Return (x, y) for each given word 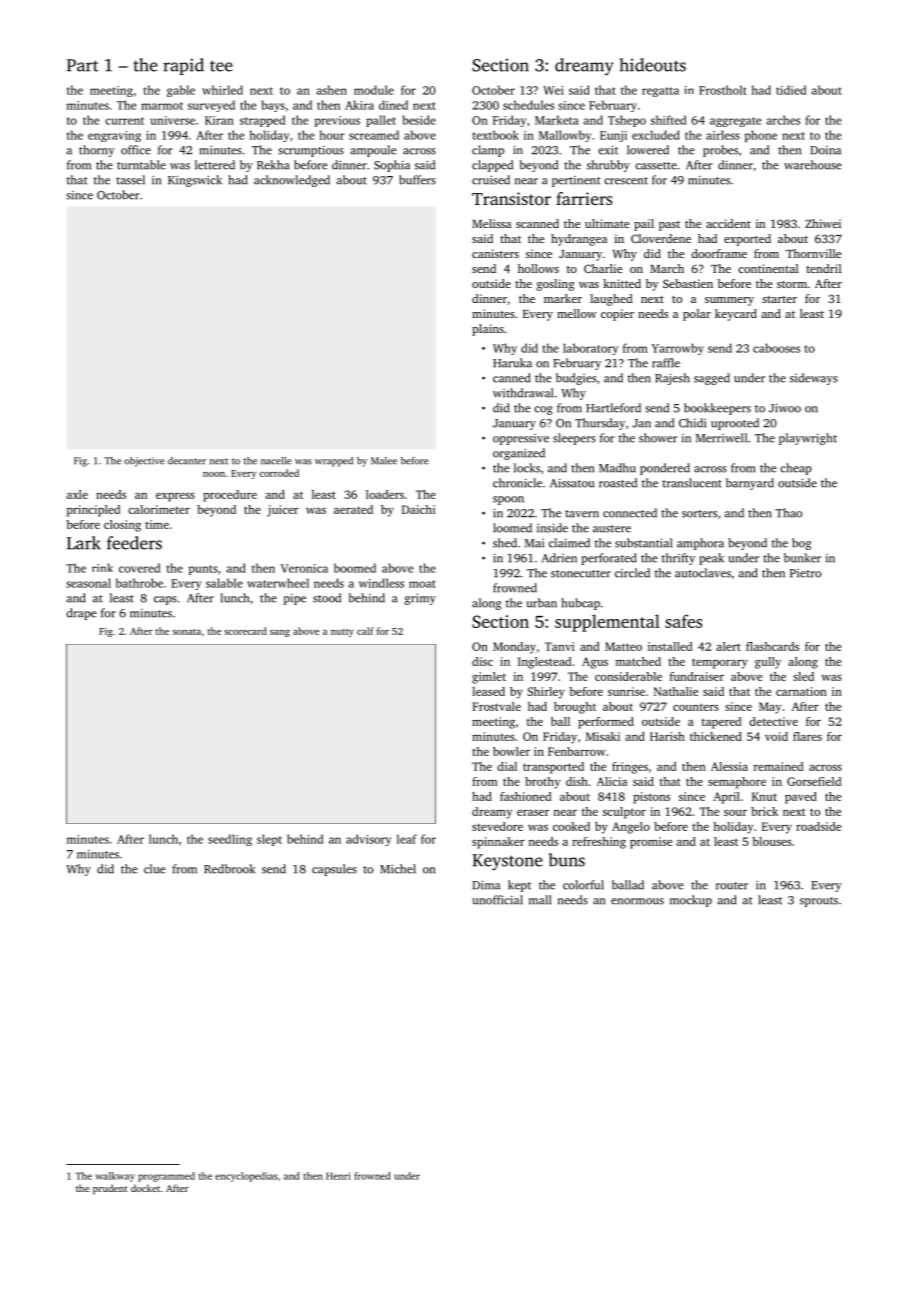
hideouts (653, 65)
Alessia (729, 766)
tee (221, 66)
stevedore (497, 826)
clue (155, 869)
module (374, 90)
